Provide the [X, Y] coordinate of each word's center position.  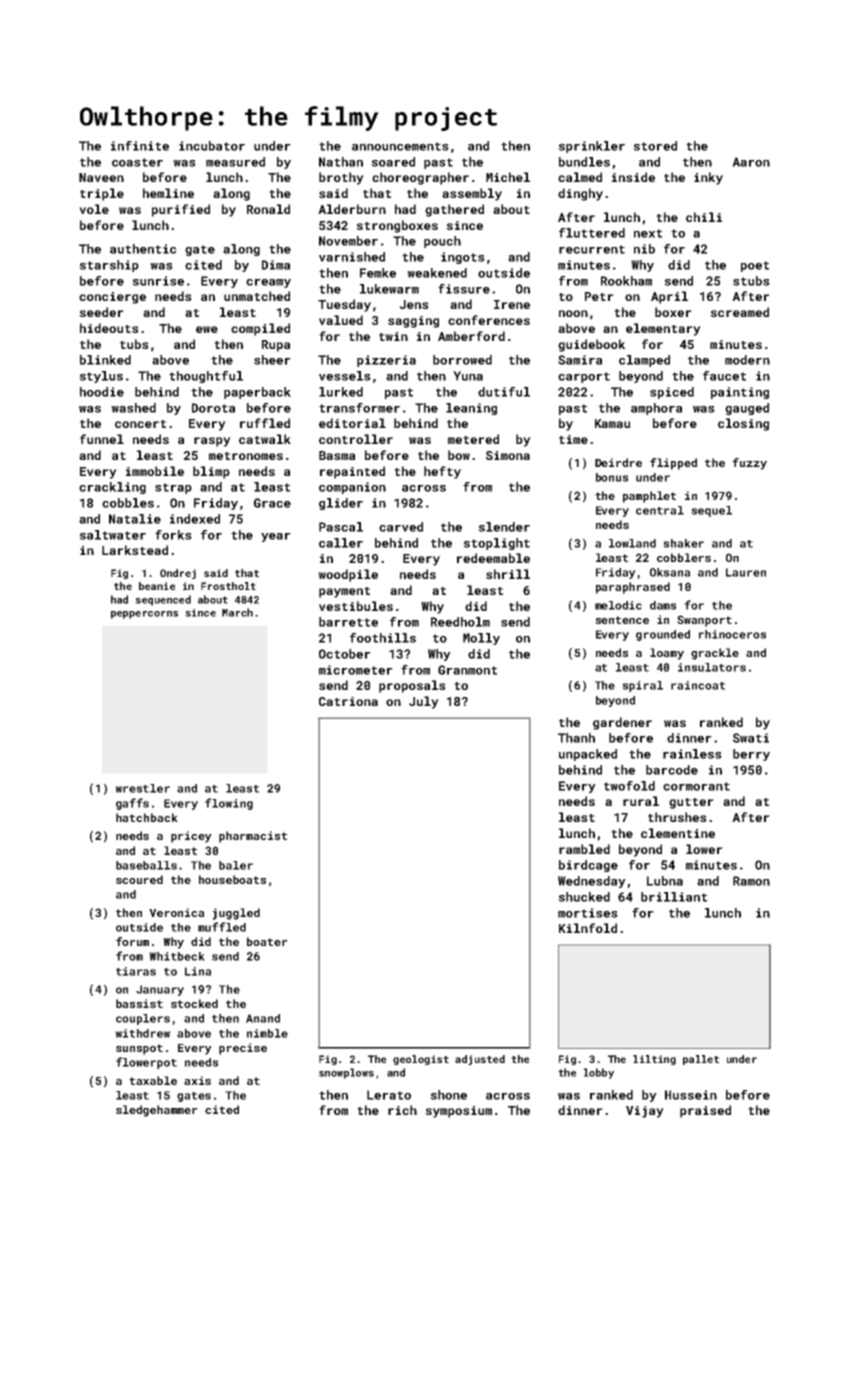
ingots [463, 258]
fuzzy [749, 464]
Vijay [645, 1112]
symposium [458, 1112]
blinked [105, 360]
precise [243, 1049]
